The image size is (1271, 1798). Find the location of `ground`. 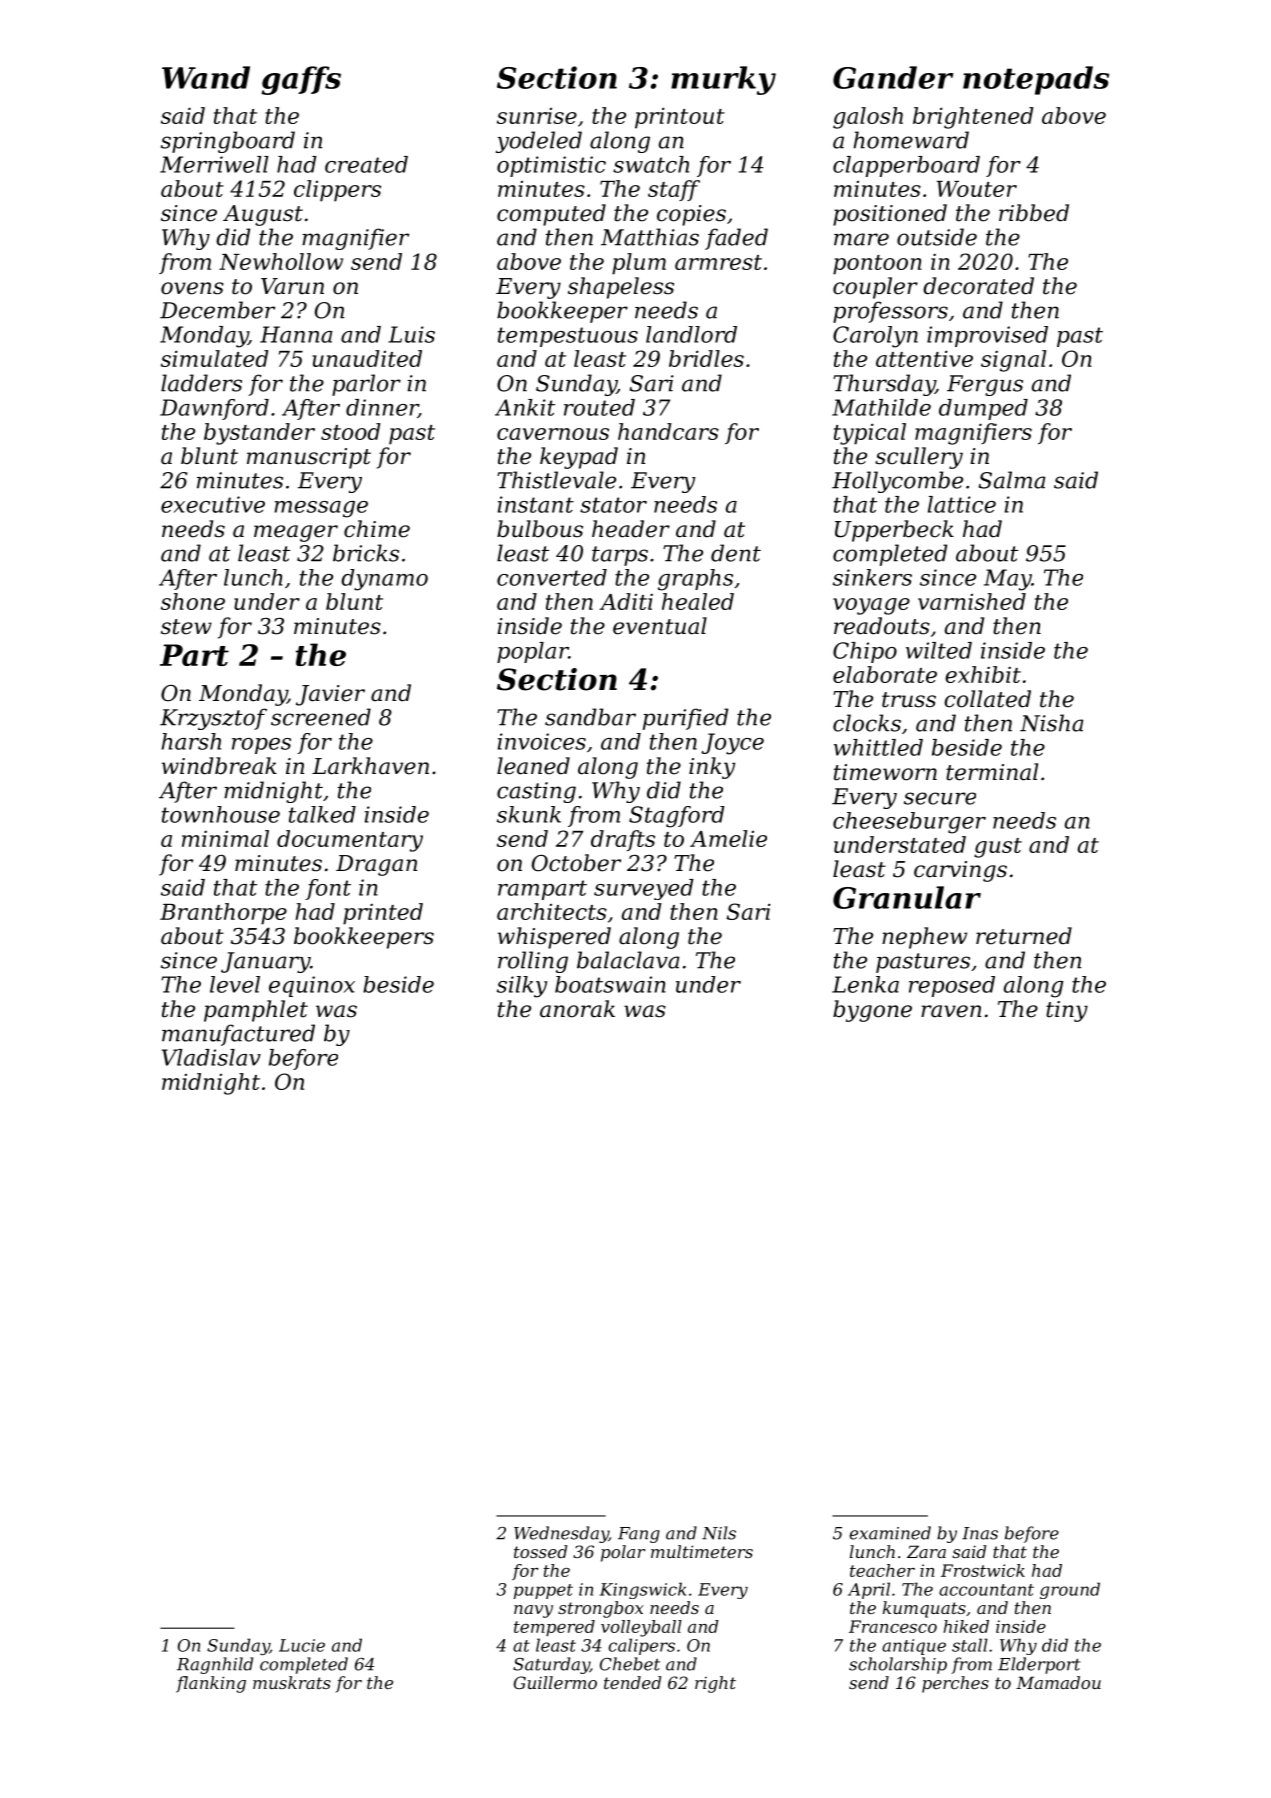

ground is located at coordinates (1070, 1590).
